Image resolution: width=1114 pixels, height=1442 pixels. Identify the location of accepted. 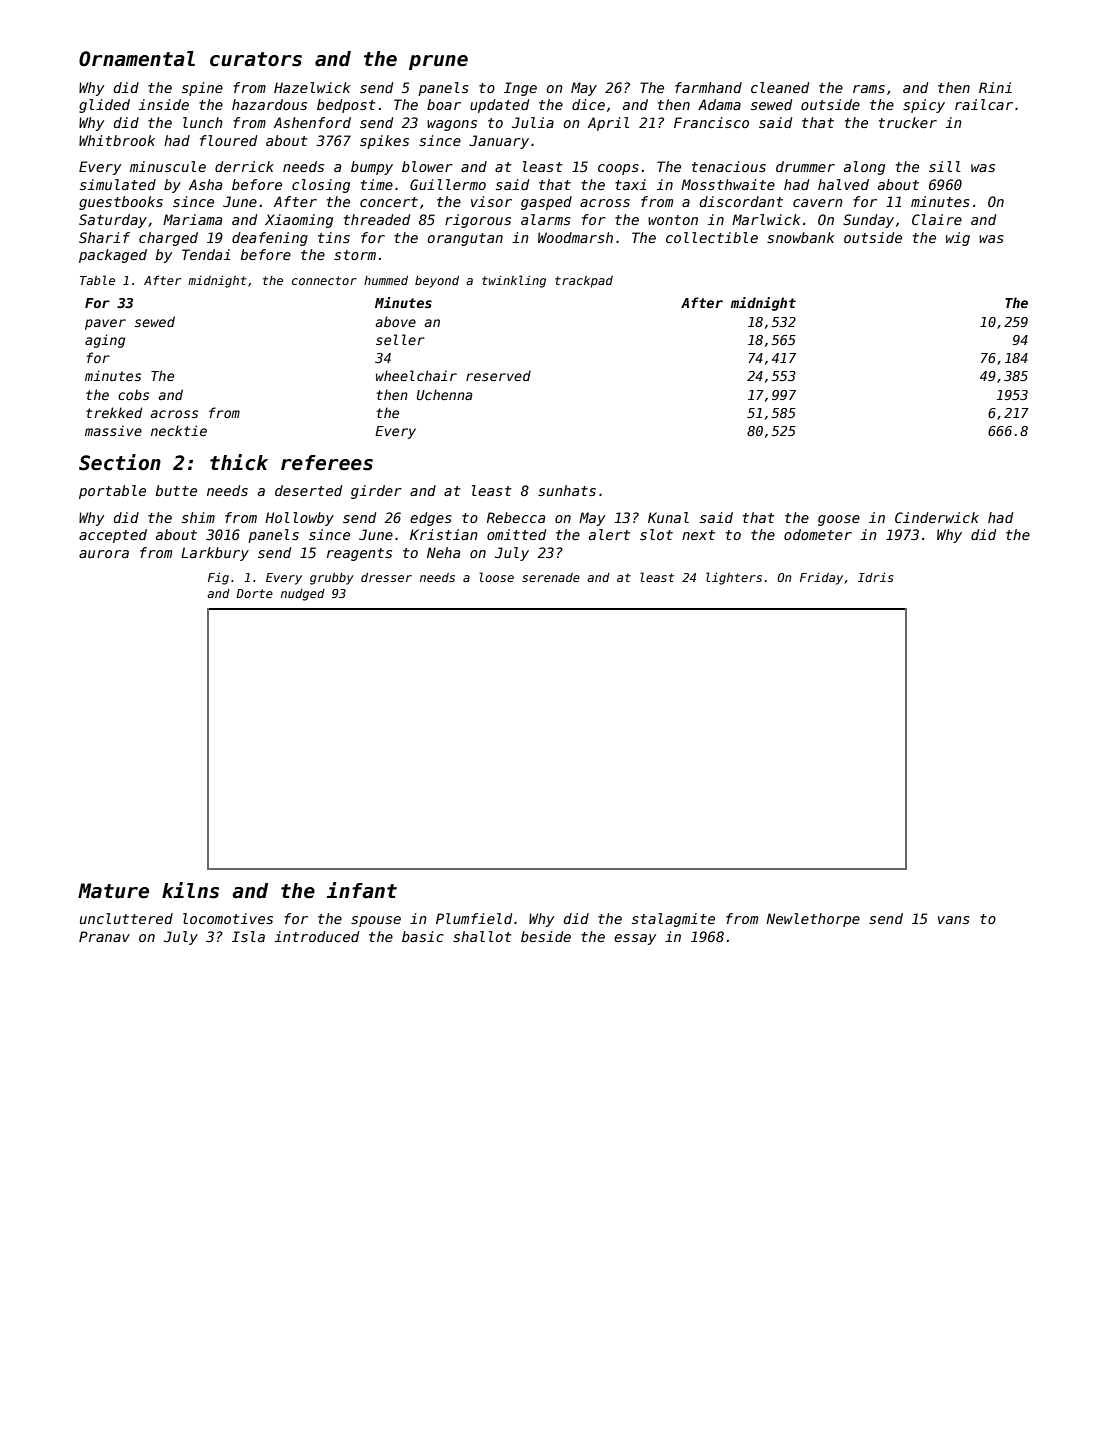
(113, 536).
